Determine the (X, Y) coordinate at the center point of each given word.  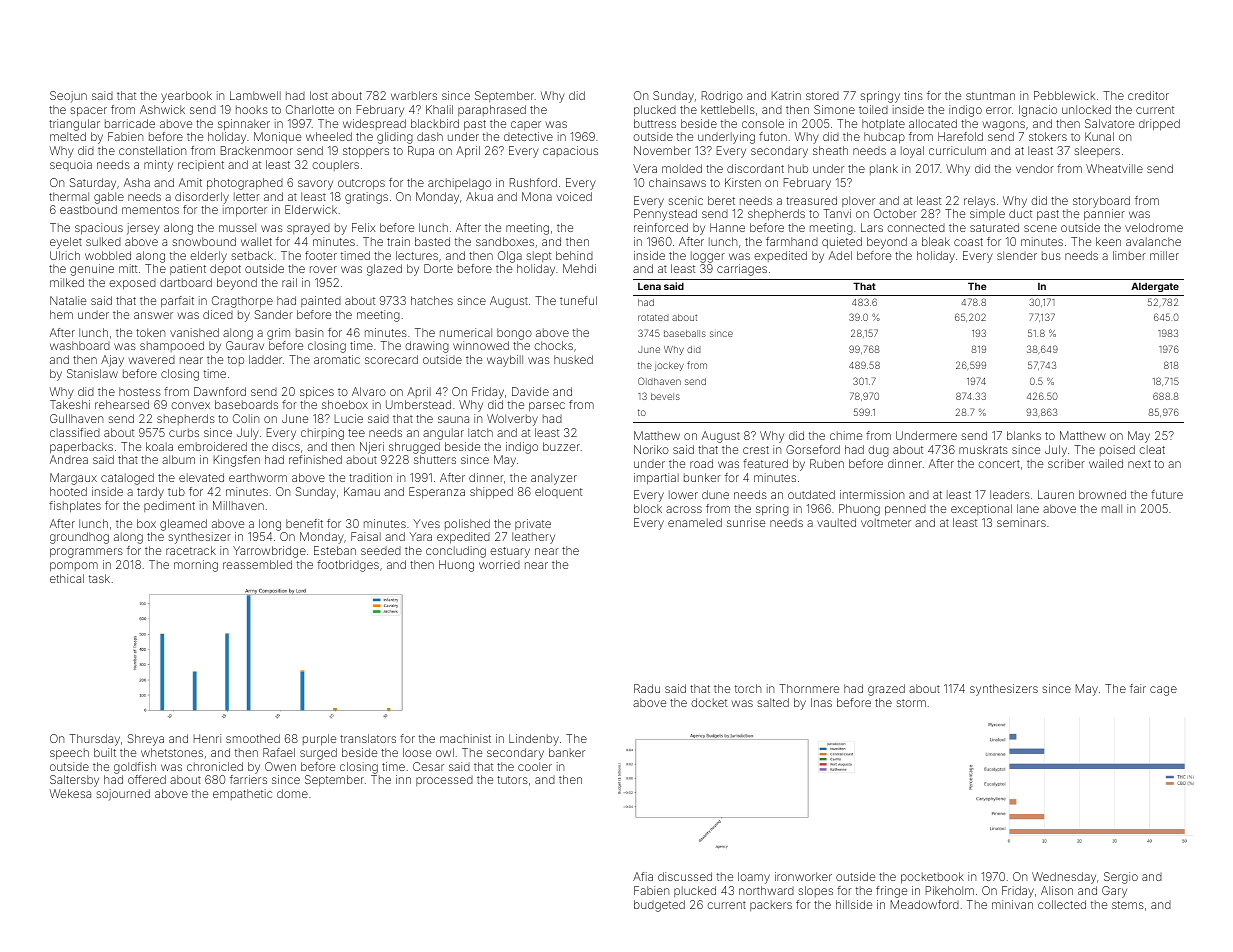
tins (913, 95)
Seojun (68, 97)
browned (1102, 494)
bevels (665, 396)
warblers (414, 95)
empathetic (242, 794)
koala (159, 446)
